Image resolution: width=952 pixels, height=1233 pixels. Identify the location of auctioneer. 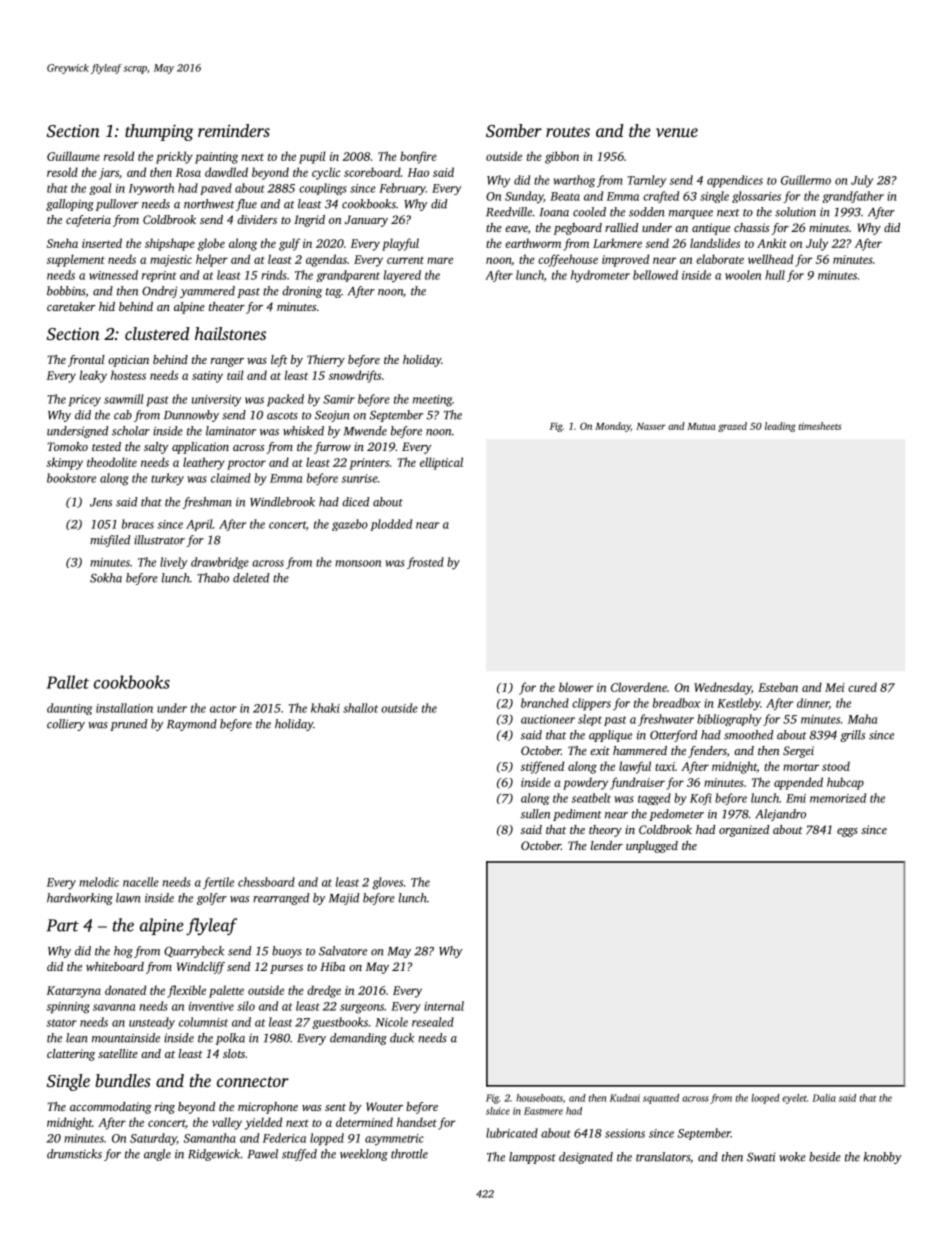
(548, 719).
